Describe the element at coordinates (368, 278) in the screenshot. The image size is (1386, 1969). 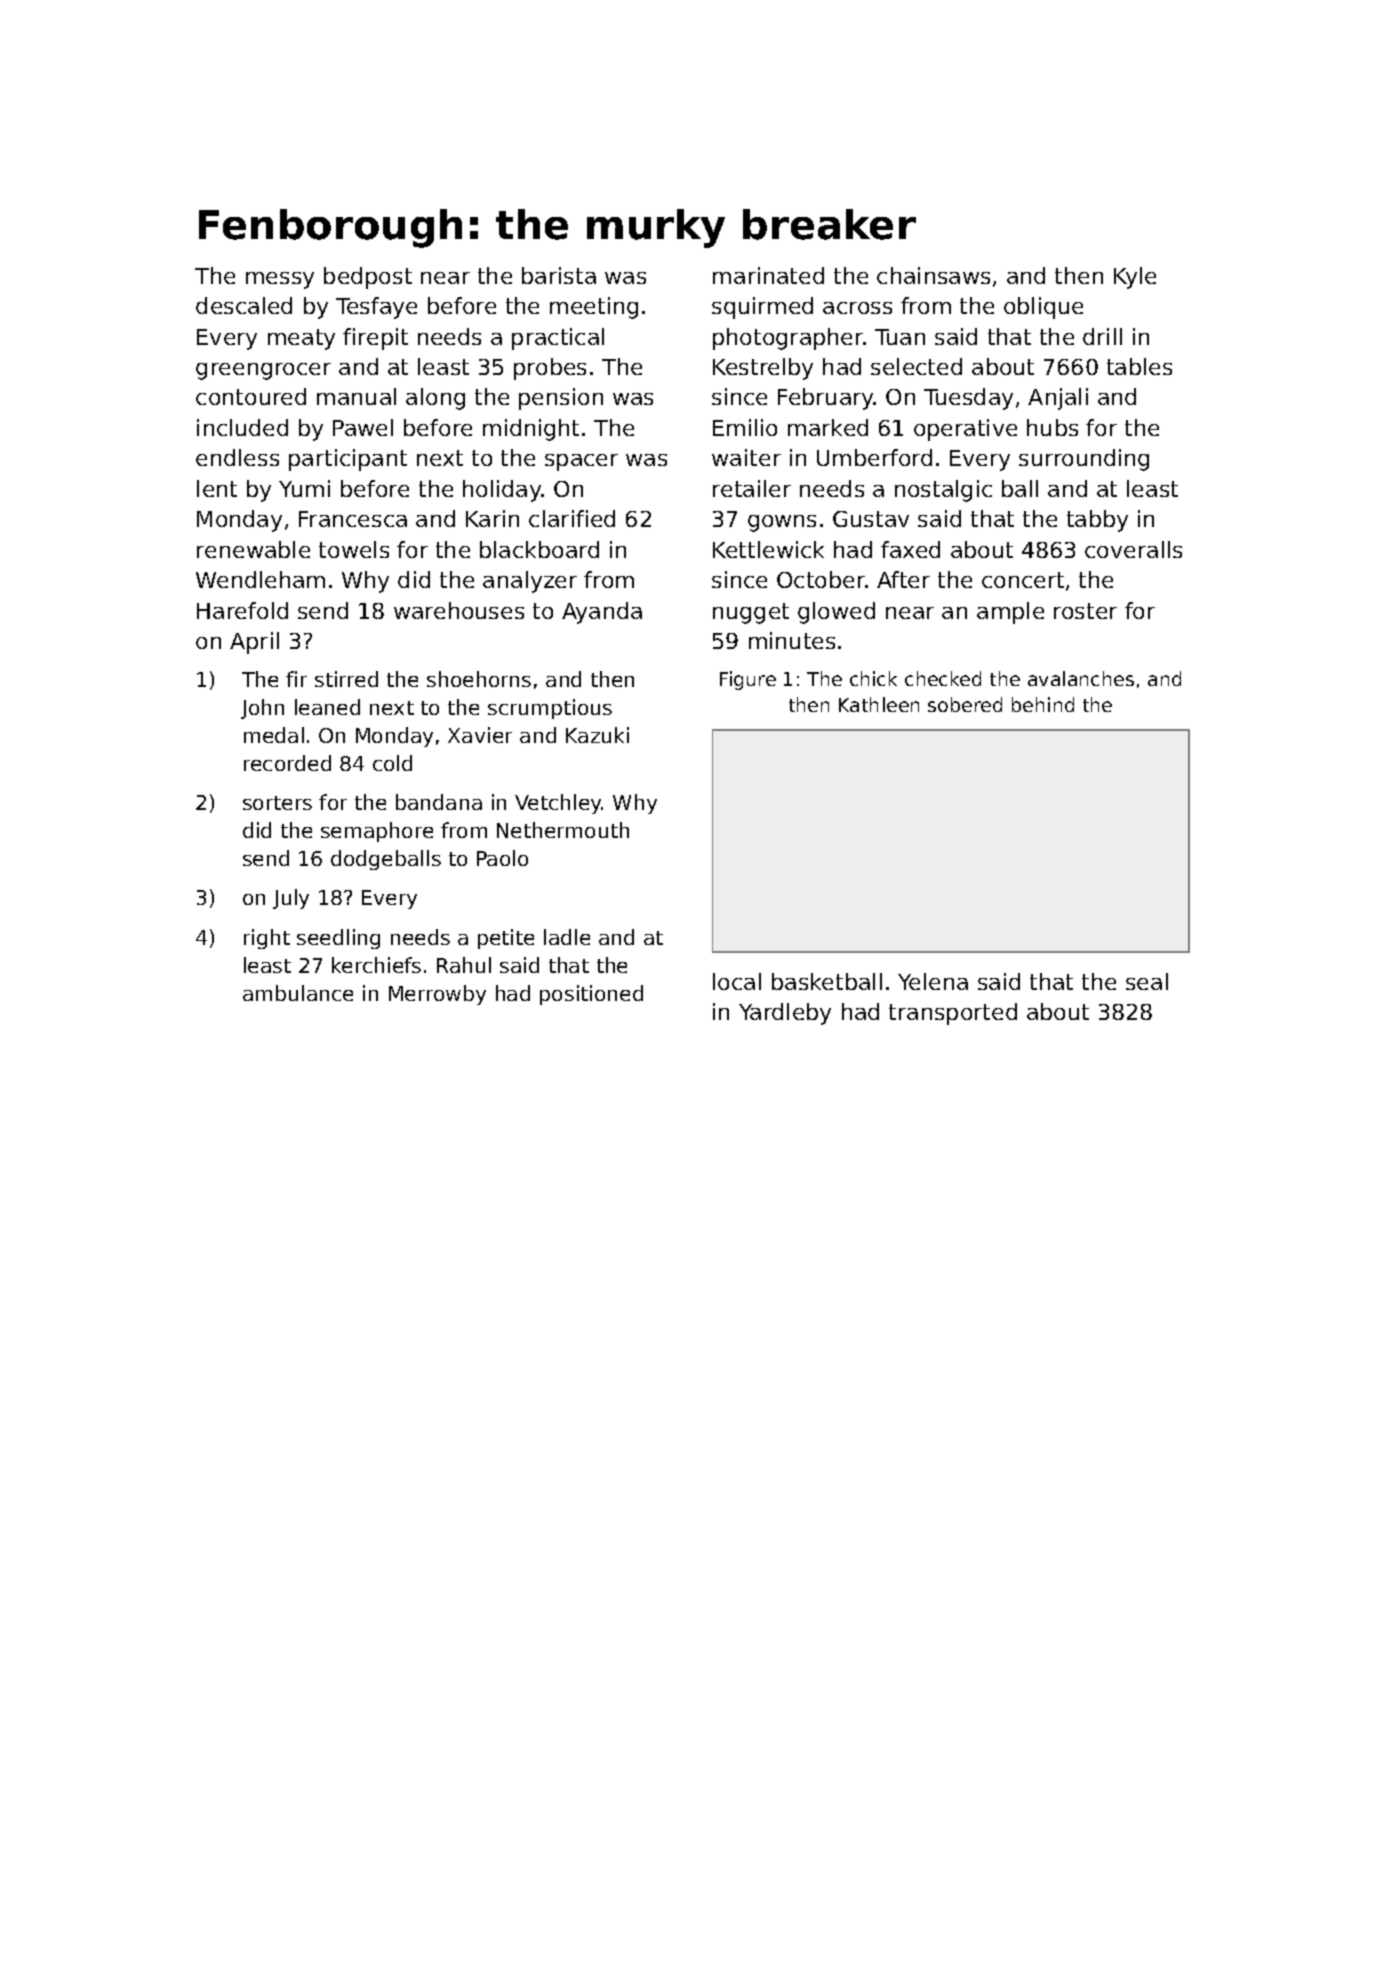
I see `bedpost` at that location.
